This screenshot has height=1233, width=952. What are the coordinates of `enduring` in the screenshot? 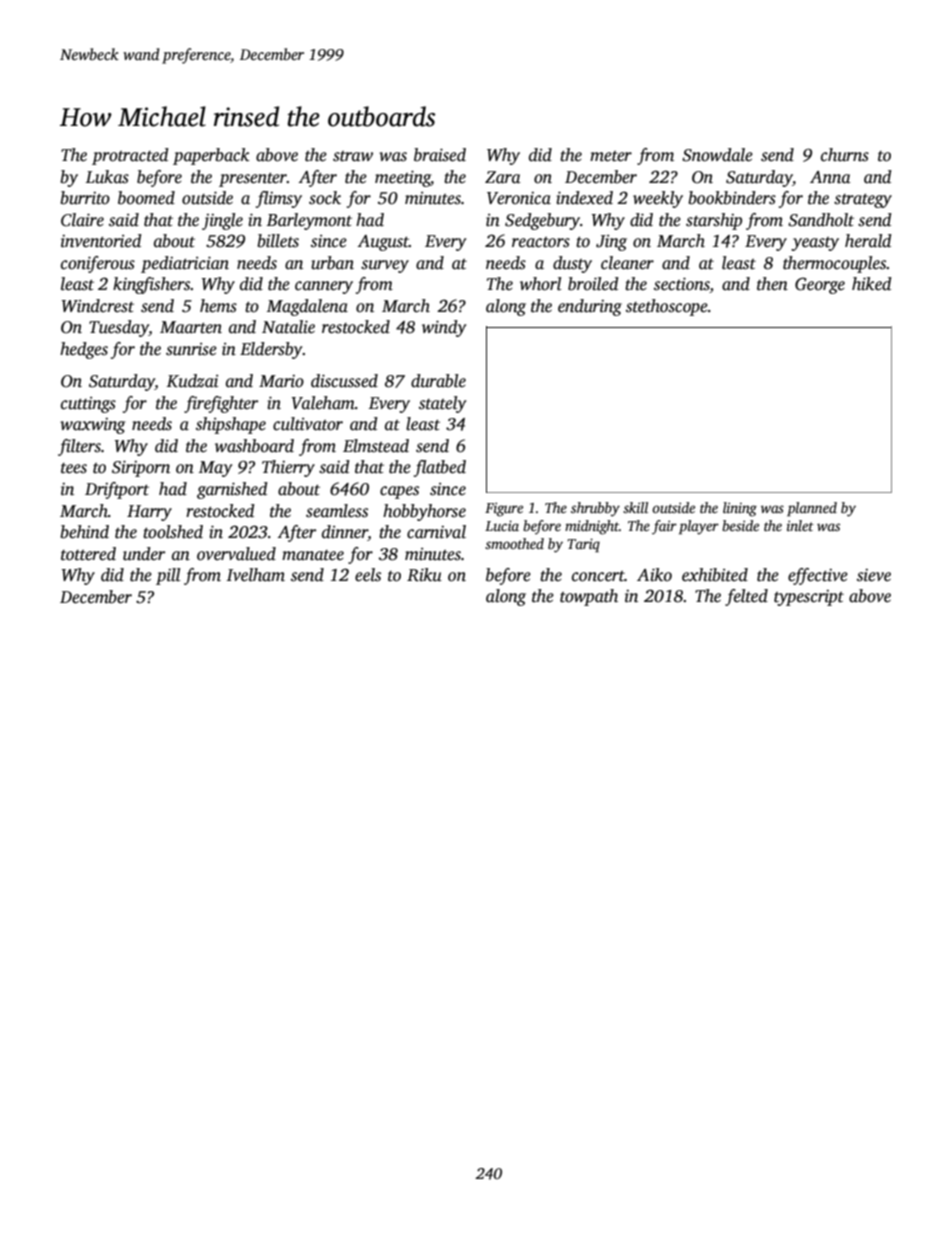 It's located at (590, 307).
